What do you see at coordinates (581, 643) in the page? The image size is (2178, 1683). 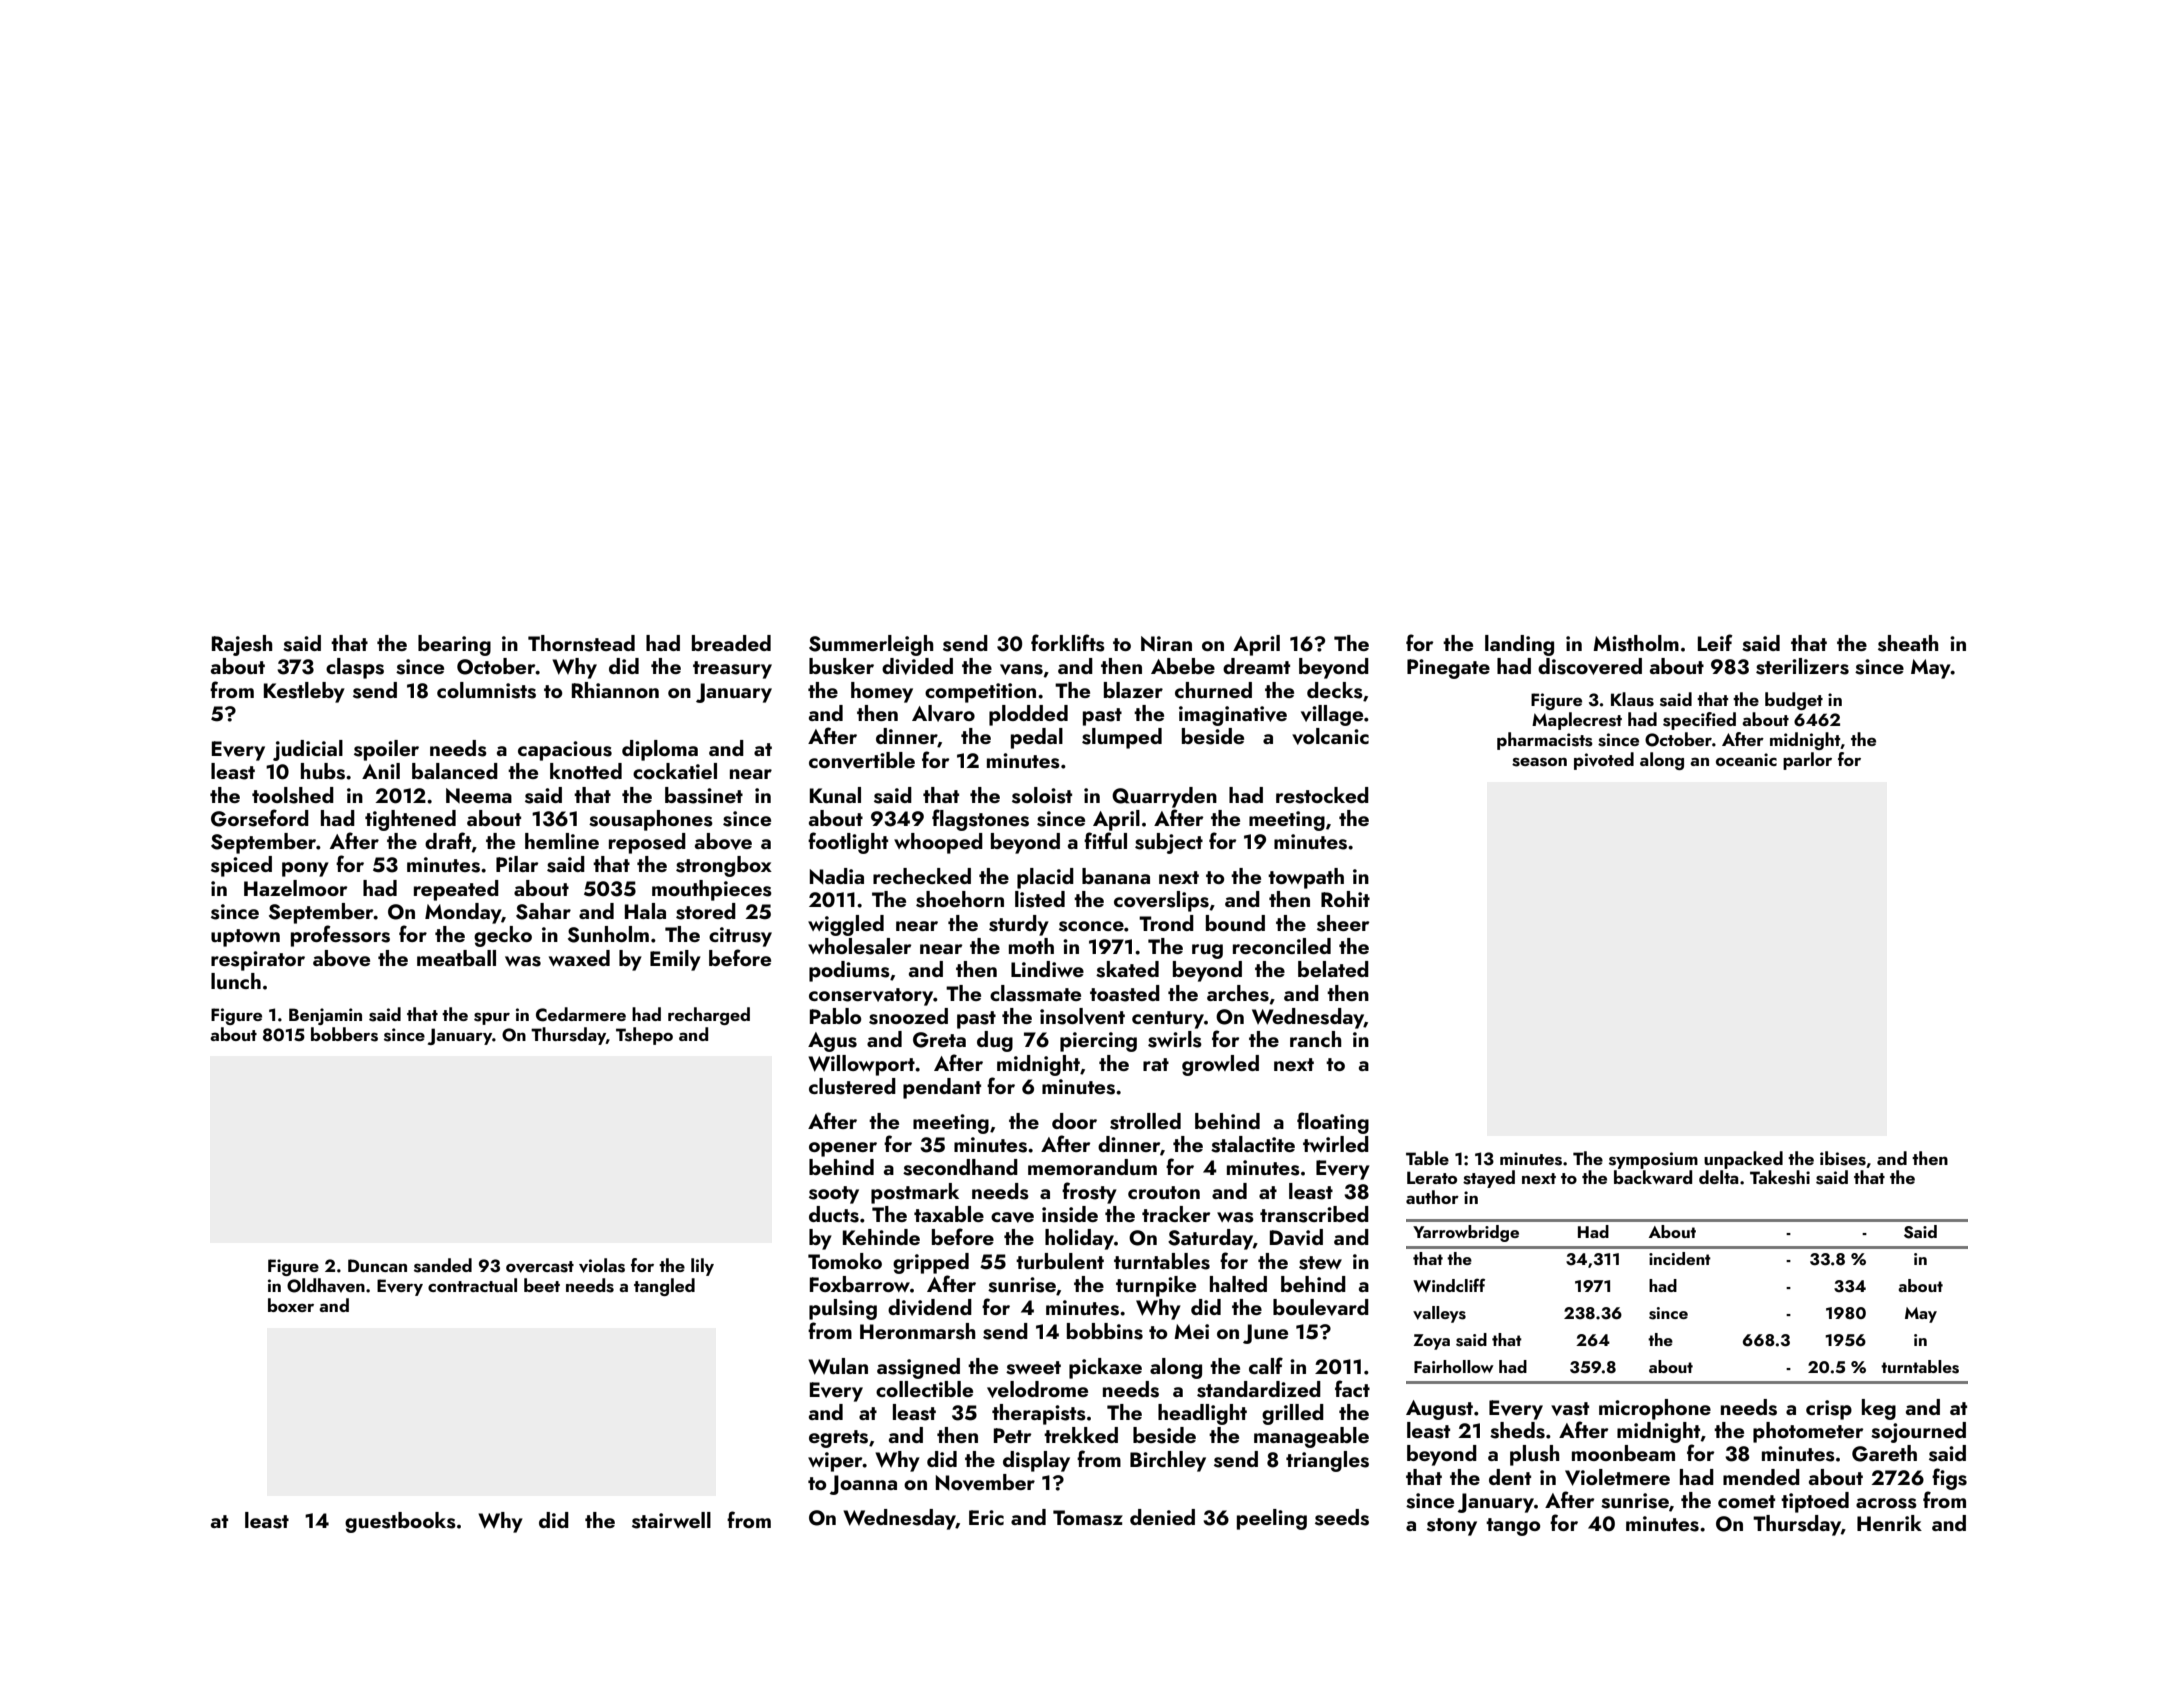 I see `Thornstead` at bounding box center [581, 643].
